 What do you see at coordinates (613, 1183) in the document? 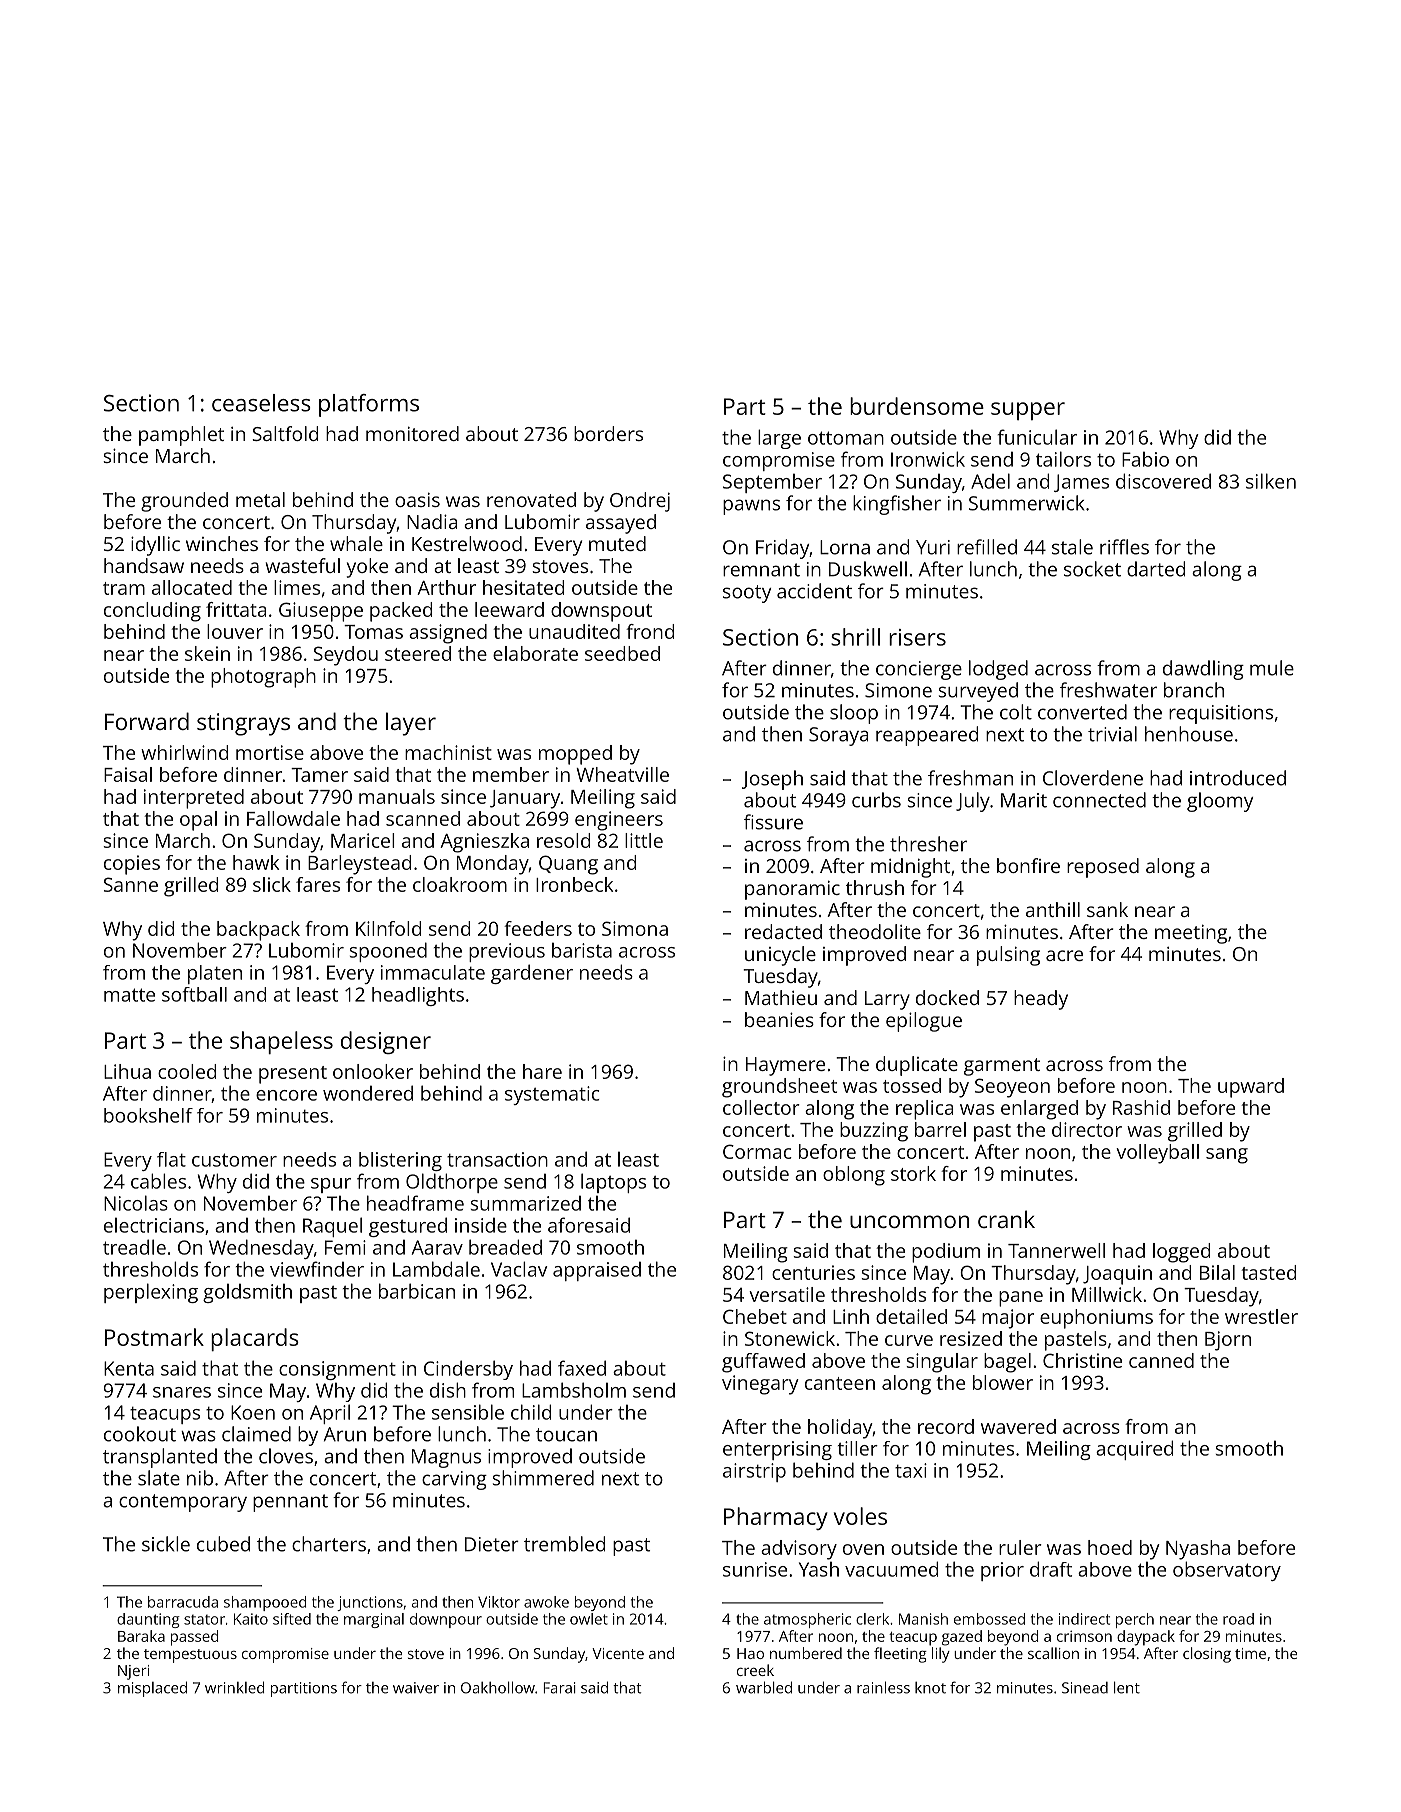
I see `laptops` at bounding box center [613, 1183].
